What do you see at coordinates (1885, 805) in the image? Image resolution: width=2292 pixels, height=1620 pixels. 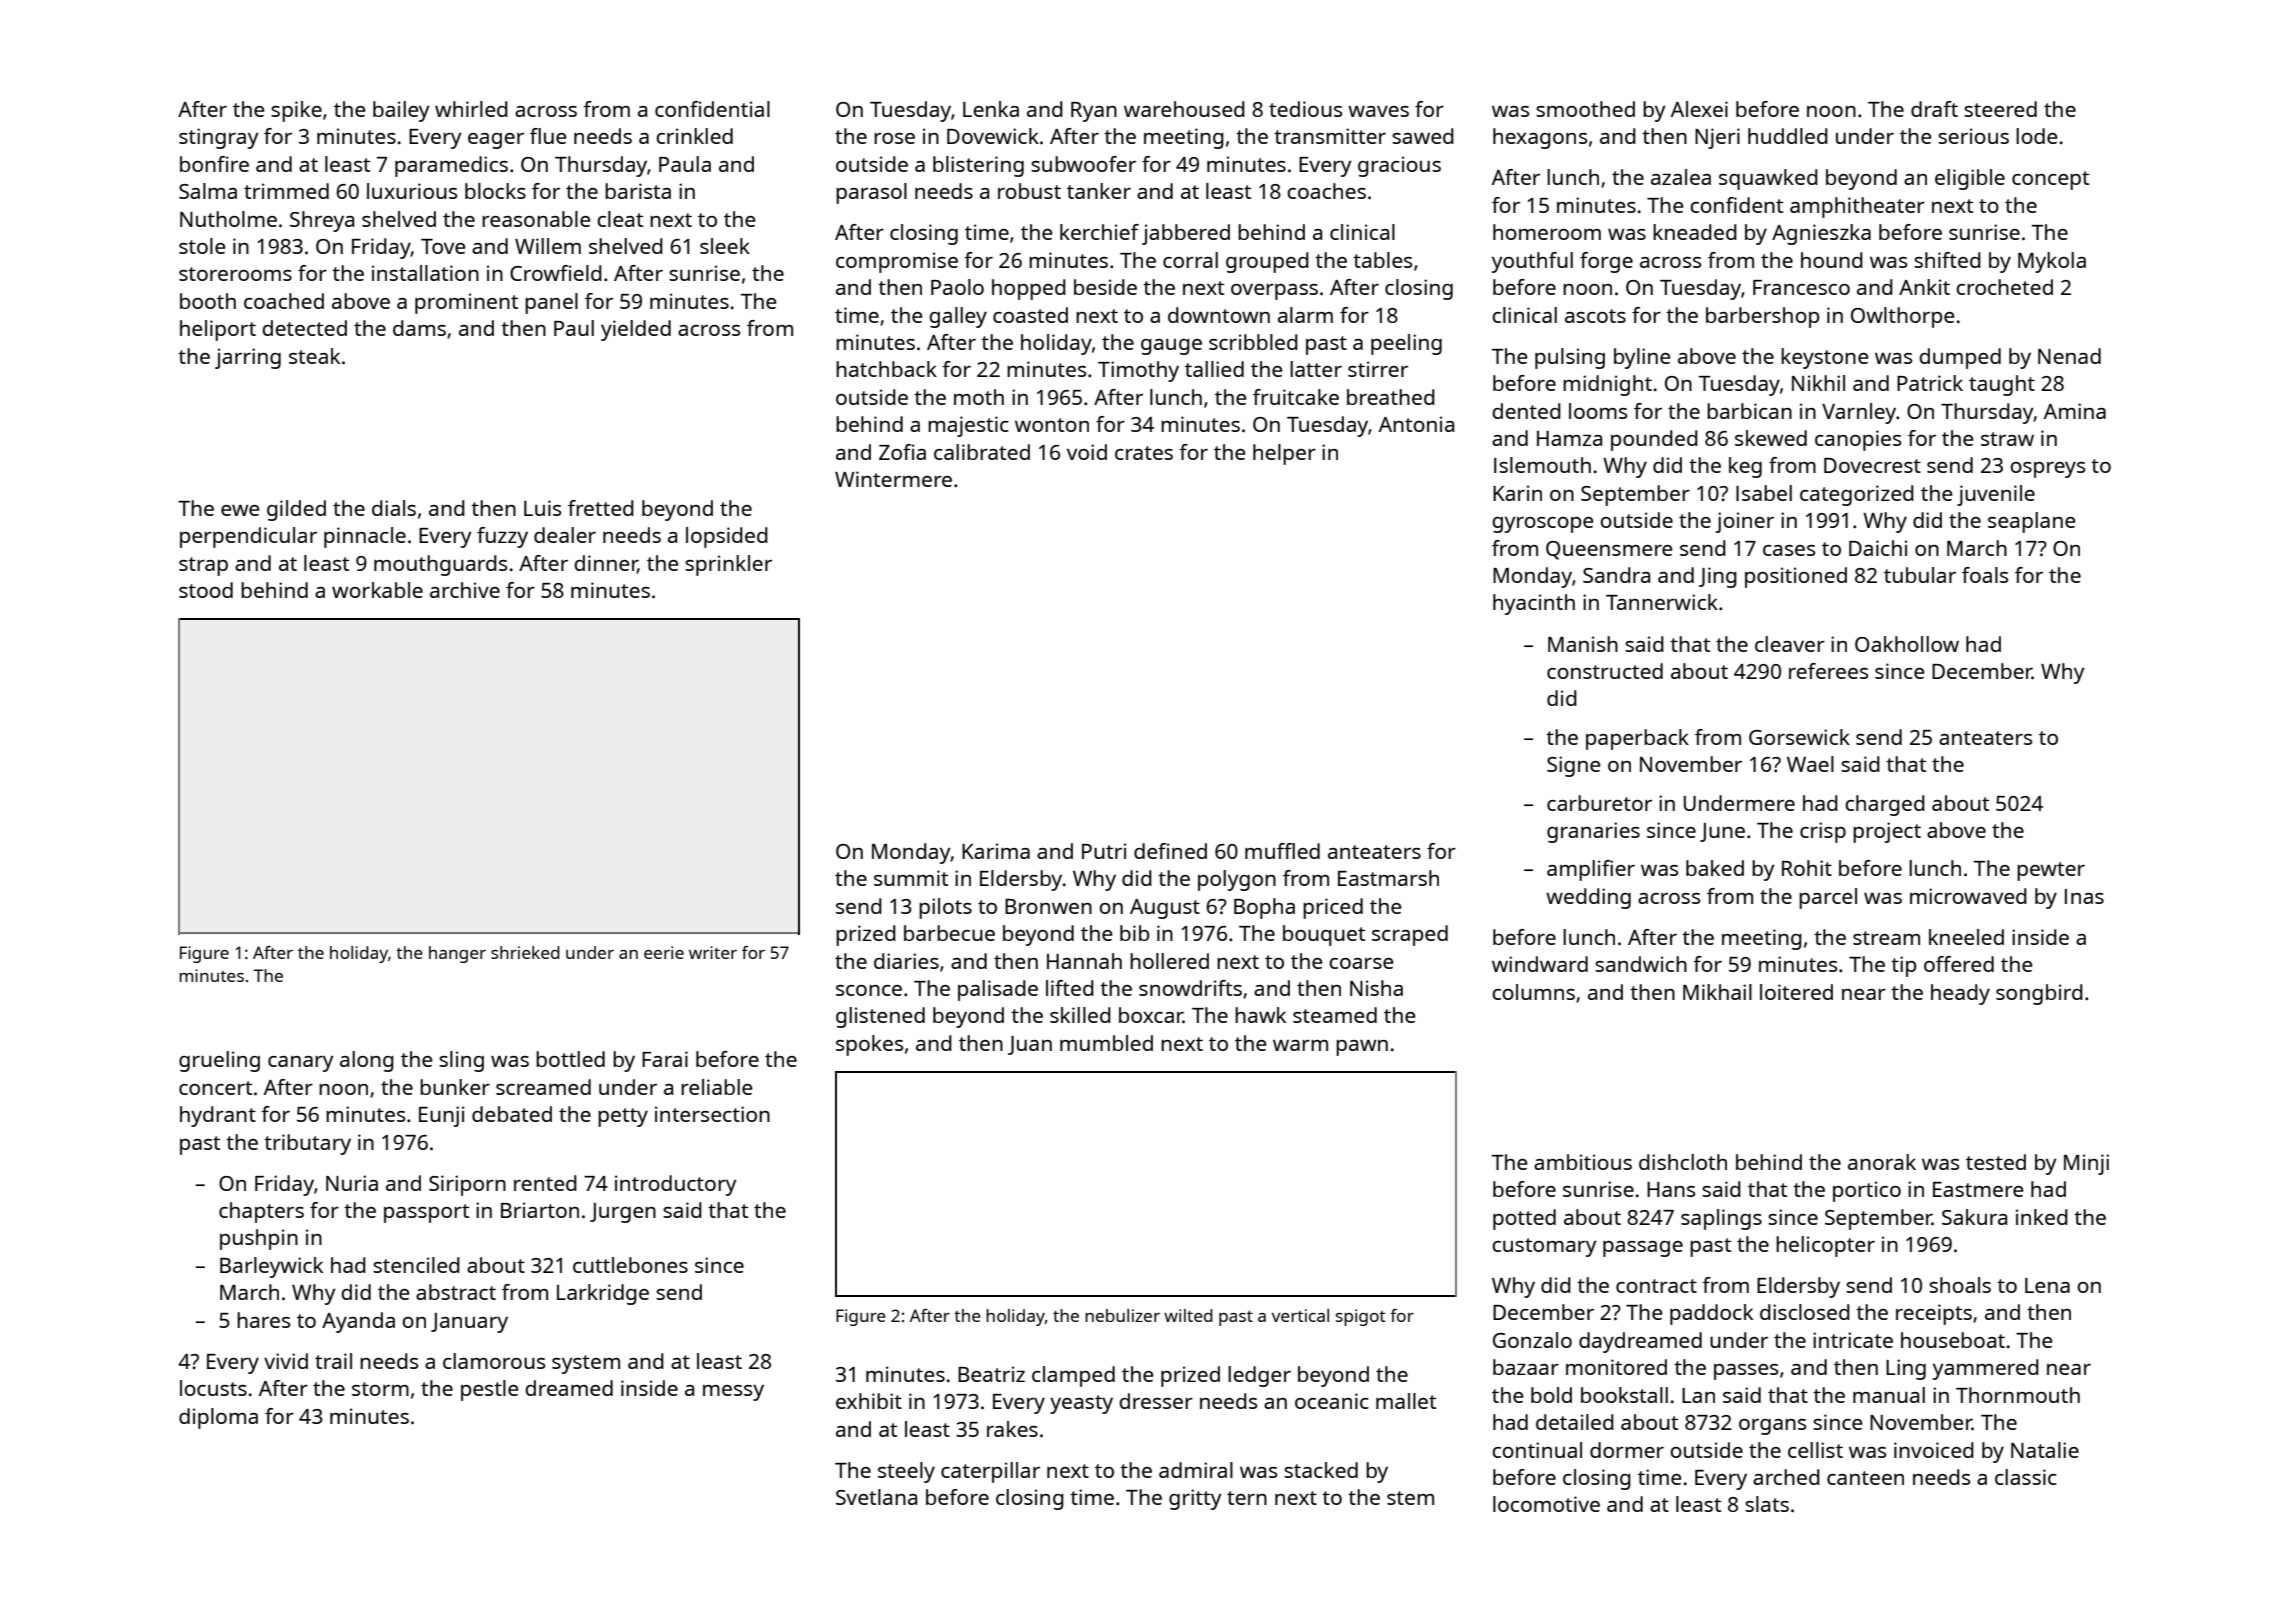 I see `charged` at bounding box center [1885, 805].
